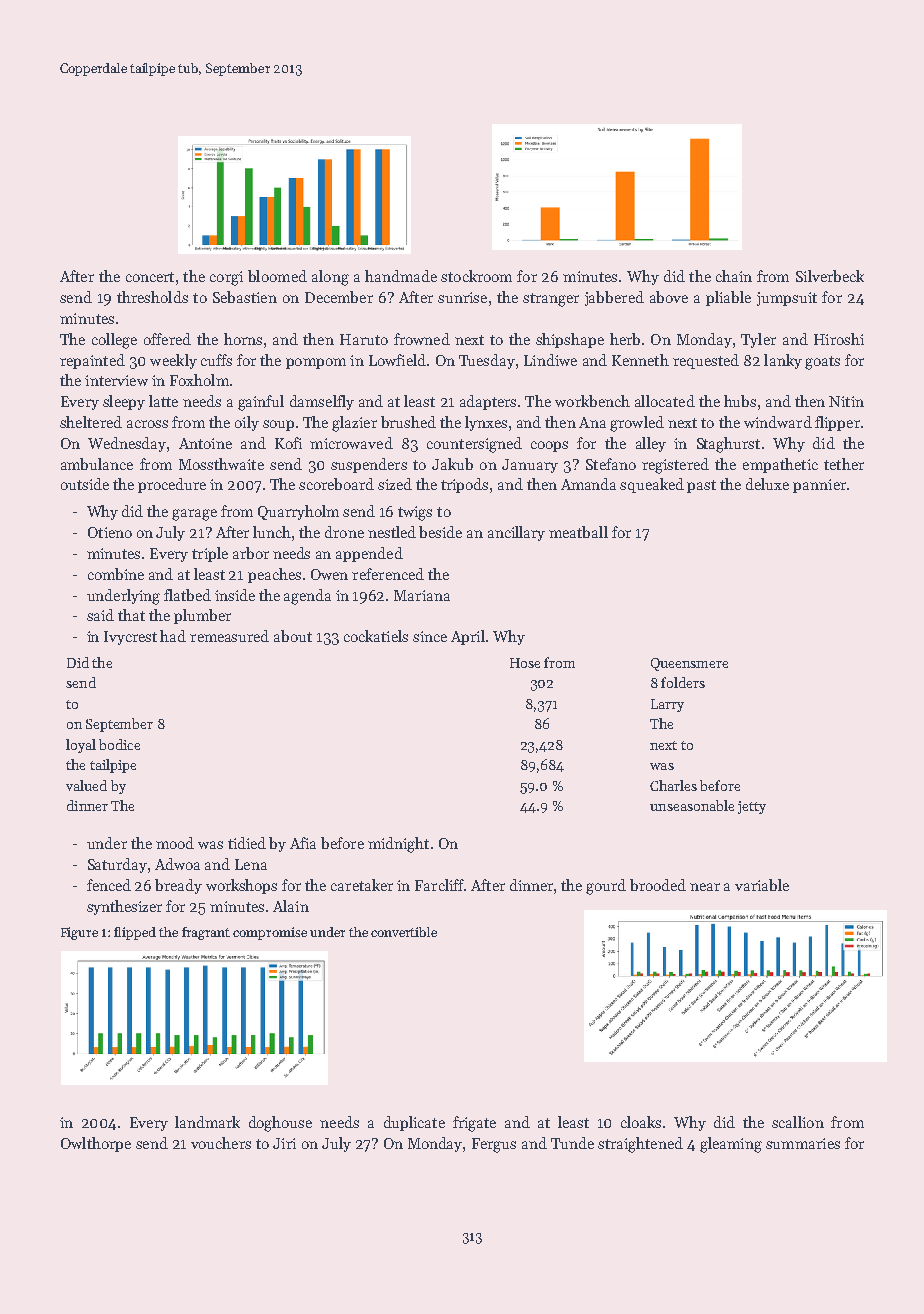 The height and width of the screenshot is (1314, 924). What do you see at coordinates (830, 276) in the screenshot?
I see `Silverbeck` at bounding box center [830, 276].
